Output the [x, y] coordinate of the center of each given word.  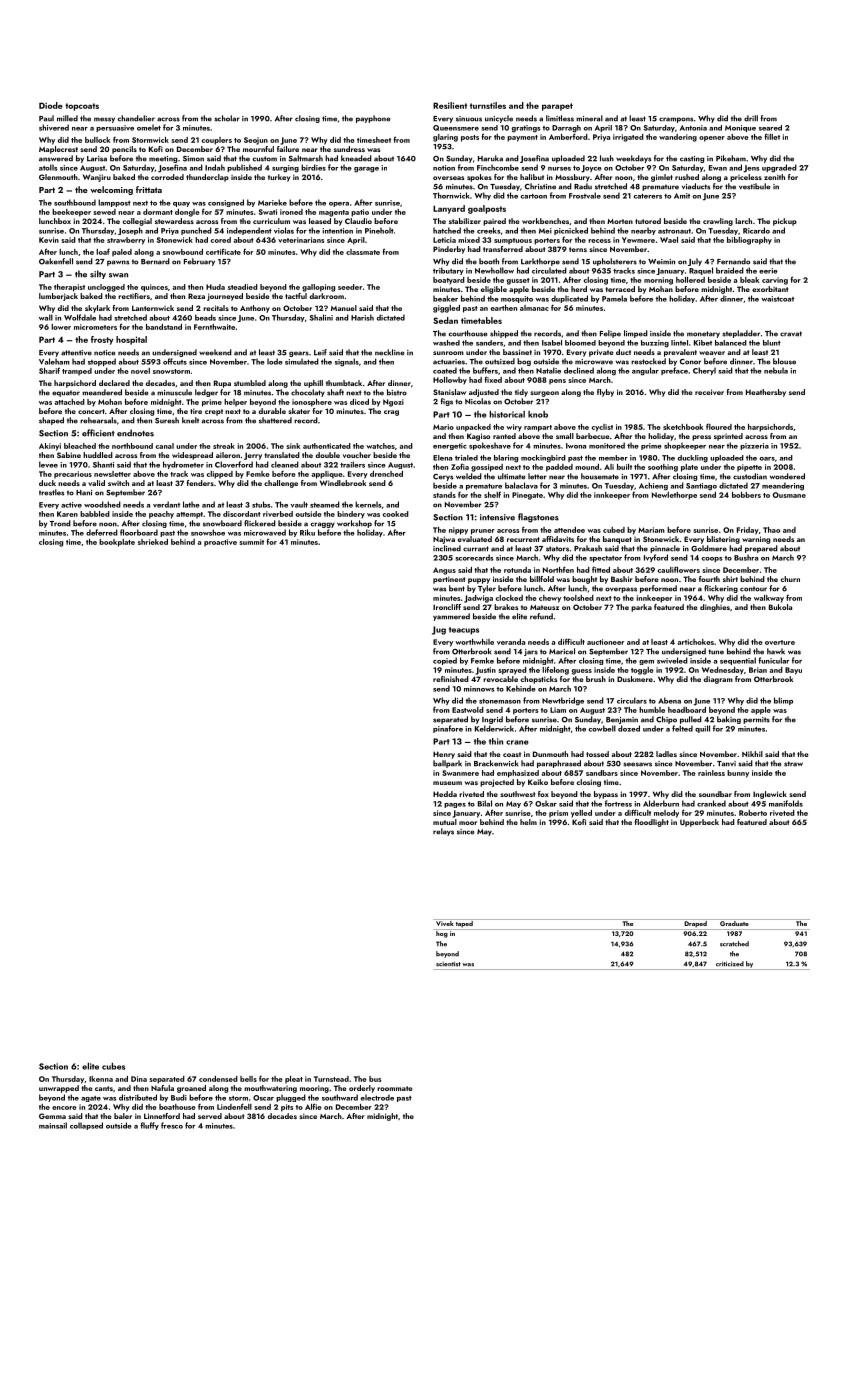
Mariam [651, 530]
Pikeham [731, 158]
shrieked [153, 542]
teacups [464, 631]
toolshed [578, 598]
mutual [445, 822]
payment [522, 138]
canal [165, 446]
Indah [215, 167]
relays [443, 832]
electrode [377, 1097]
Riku [307, 532]
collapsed [86, 1126]
